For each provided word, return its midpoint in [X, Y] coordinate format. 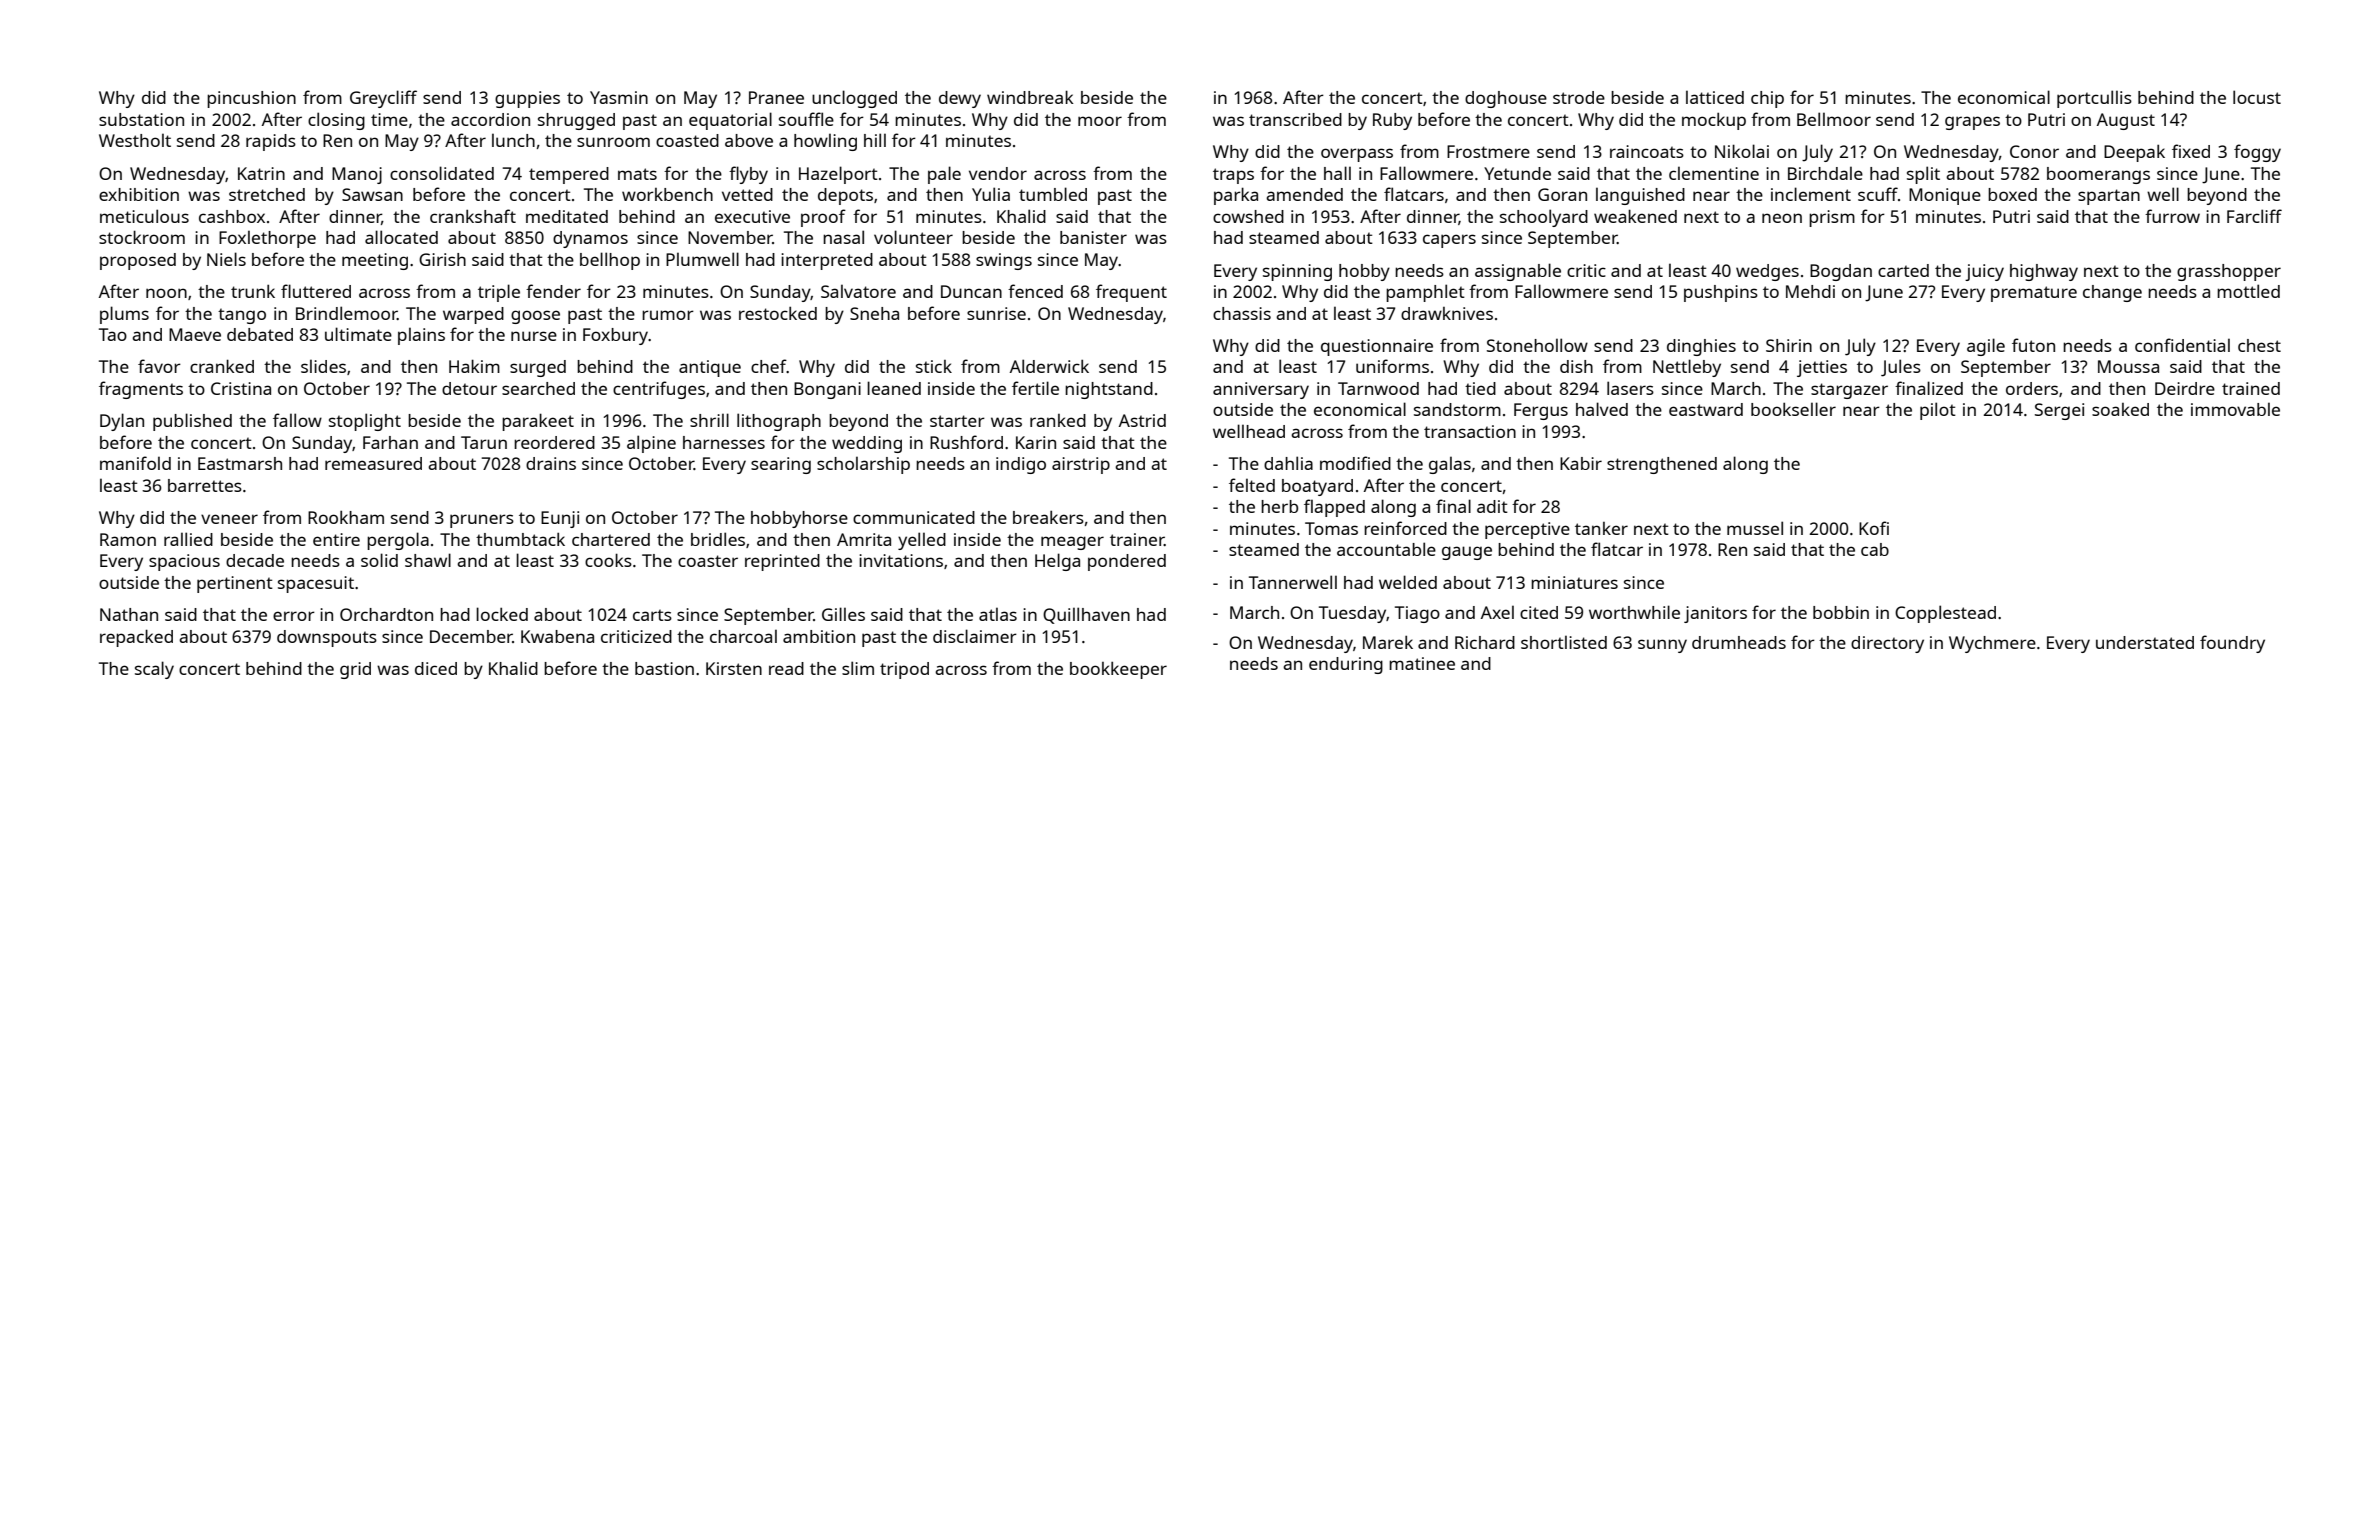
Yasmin [619, 97]
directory [1887, 644]
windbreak [1030, 97]
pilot [1938, 411]
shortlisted [1564, 642]
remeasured [373, 463]
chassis [1242, 313]
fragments [141, 390]
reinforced [1405, 528]
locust [2257, 97]
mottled [2248, 291]
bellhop [610, 261]
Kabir [1581, 463]
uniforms [1392, 366]
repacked [136, 638]
